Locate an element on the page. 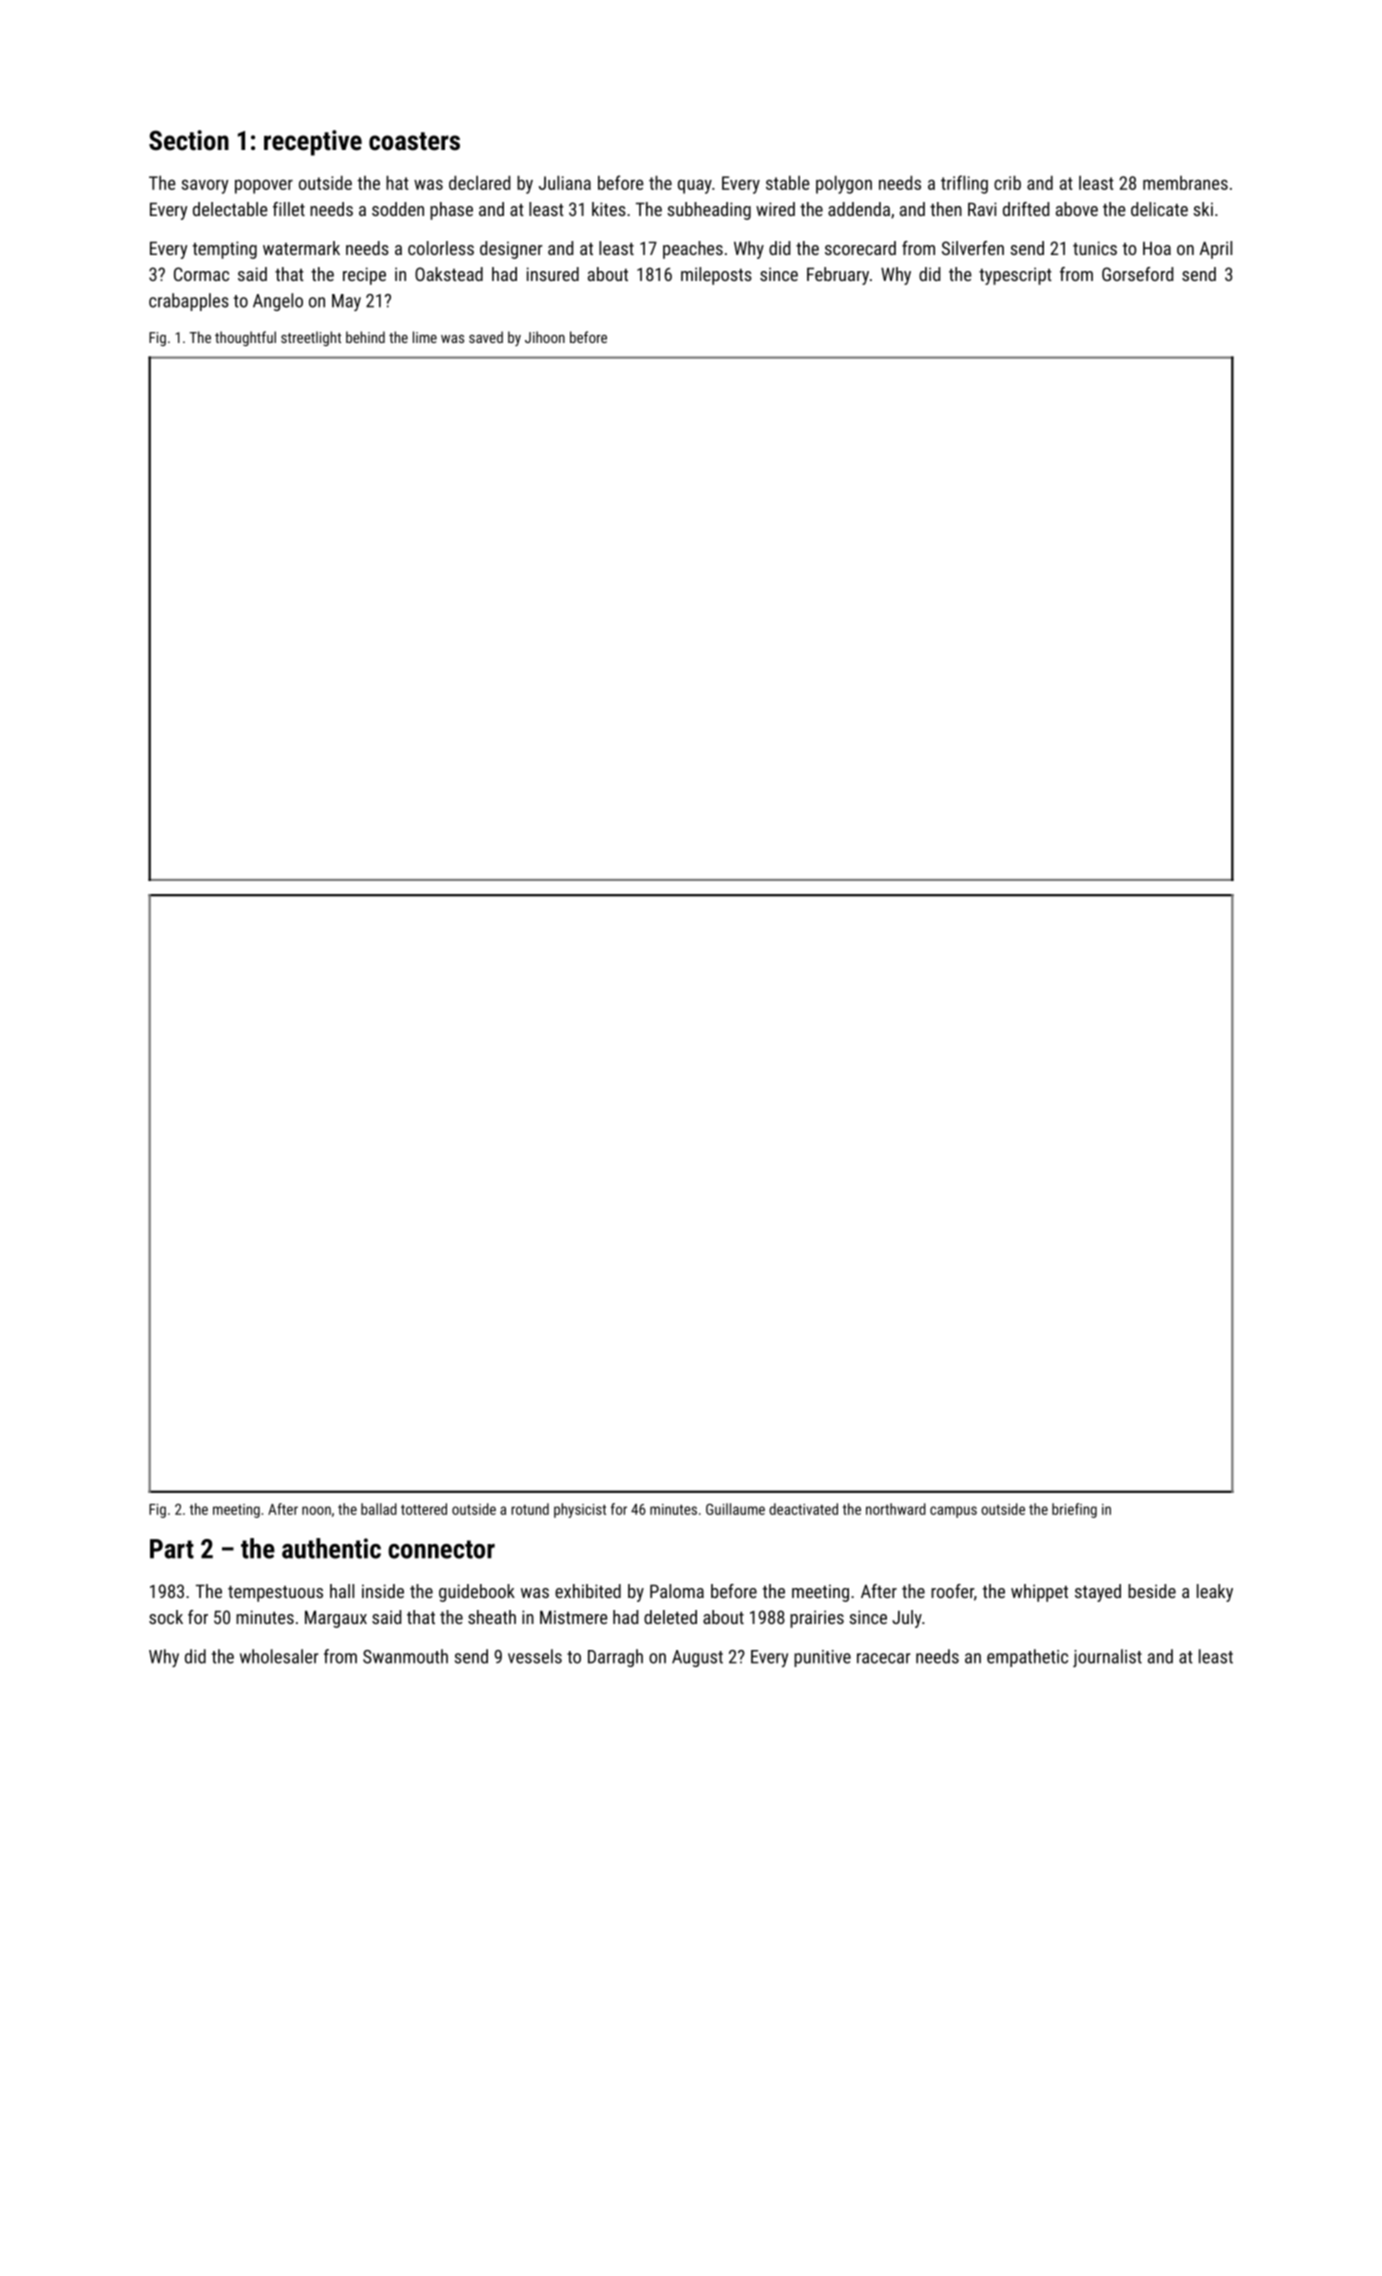 The width and height of the document is (1382, 2276). thoughtful is located at coordinates (245, 338).
